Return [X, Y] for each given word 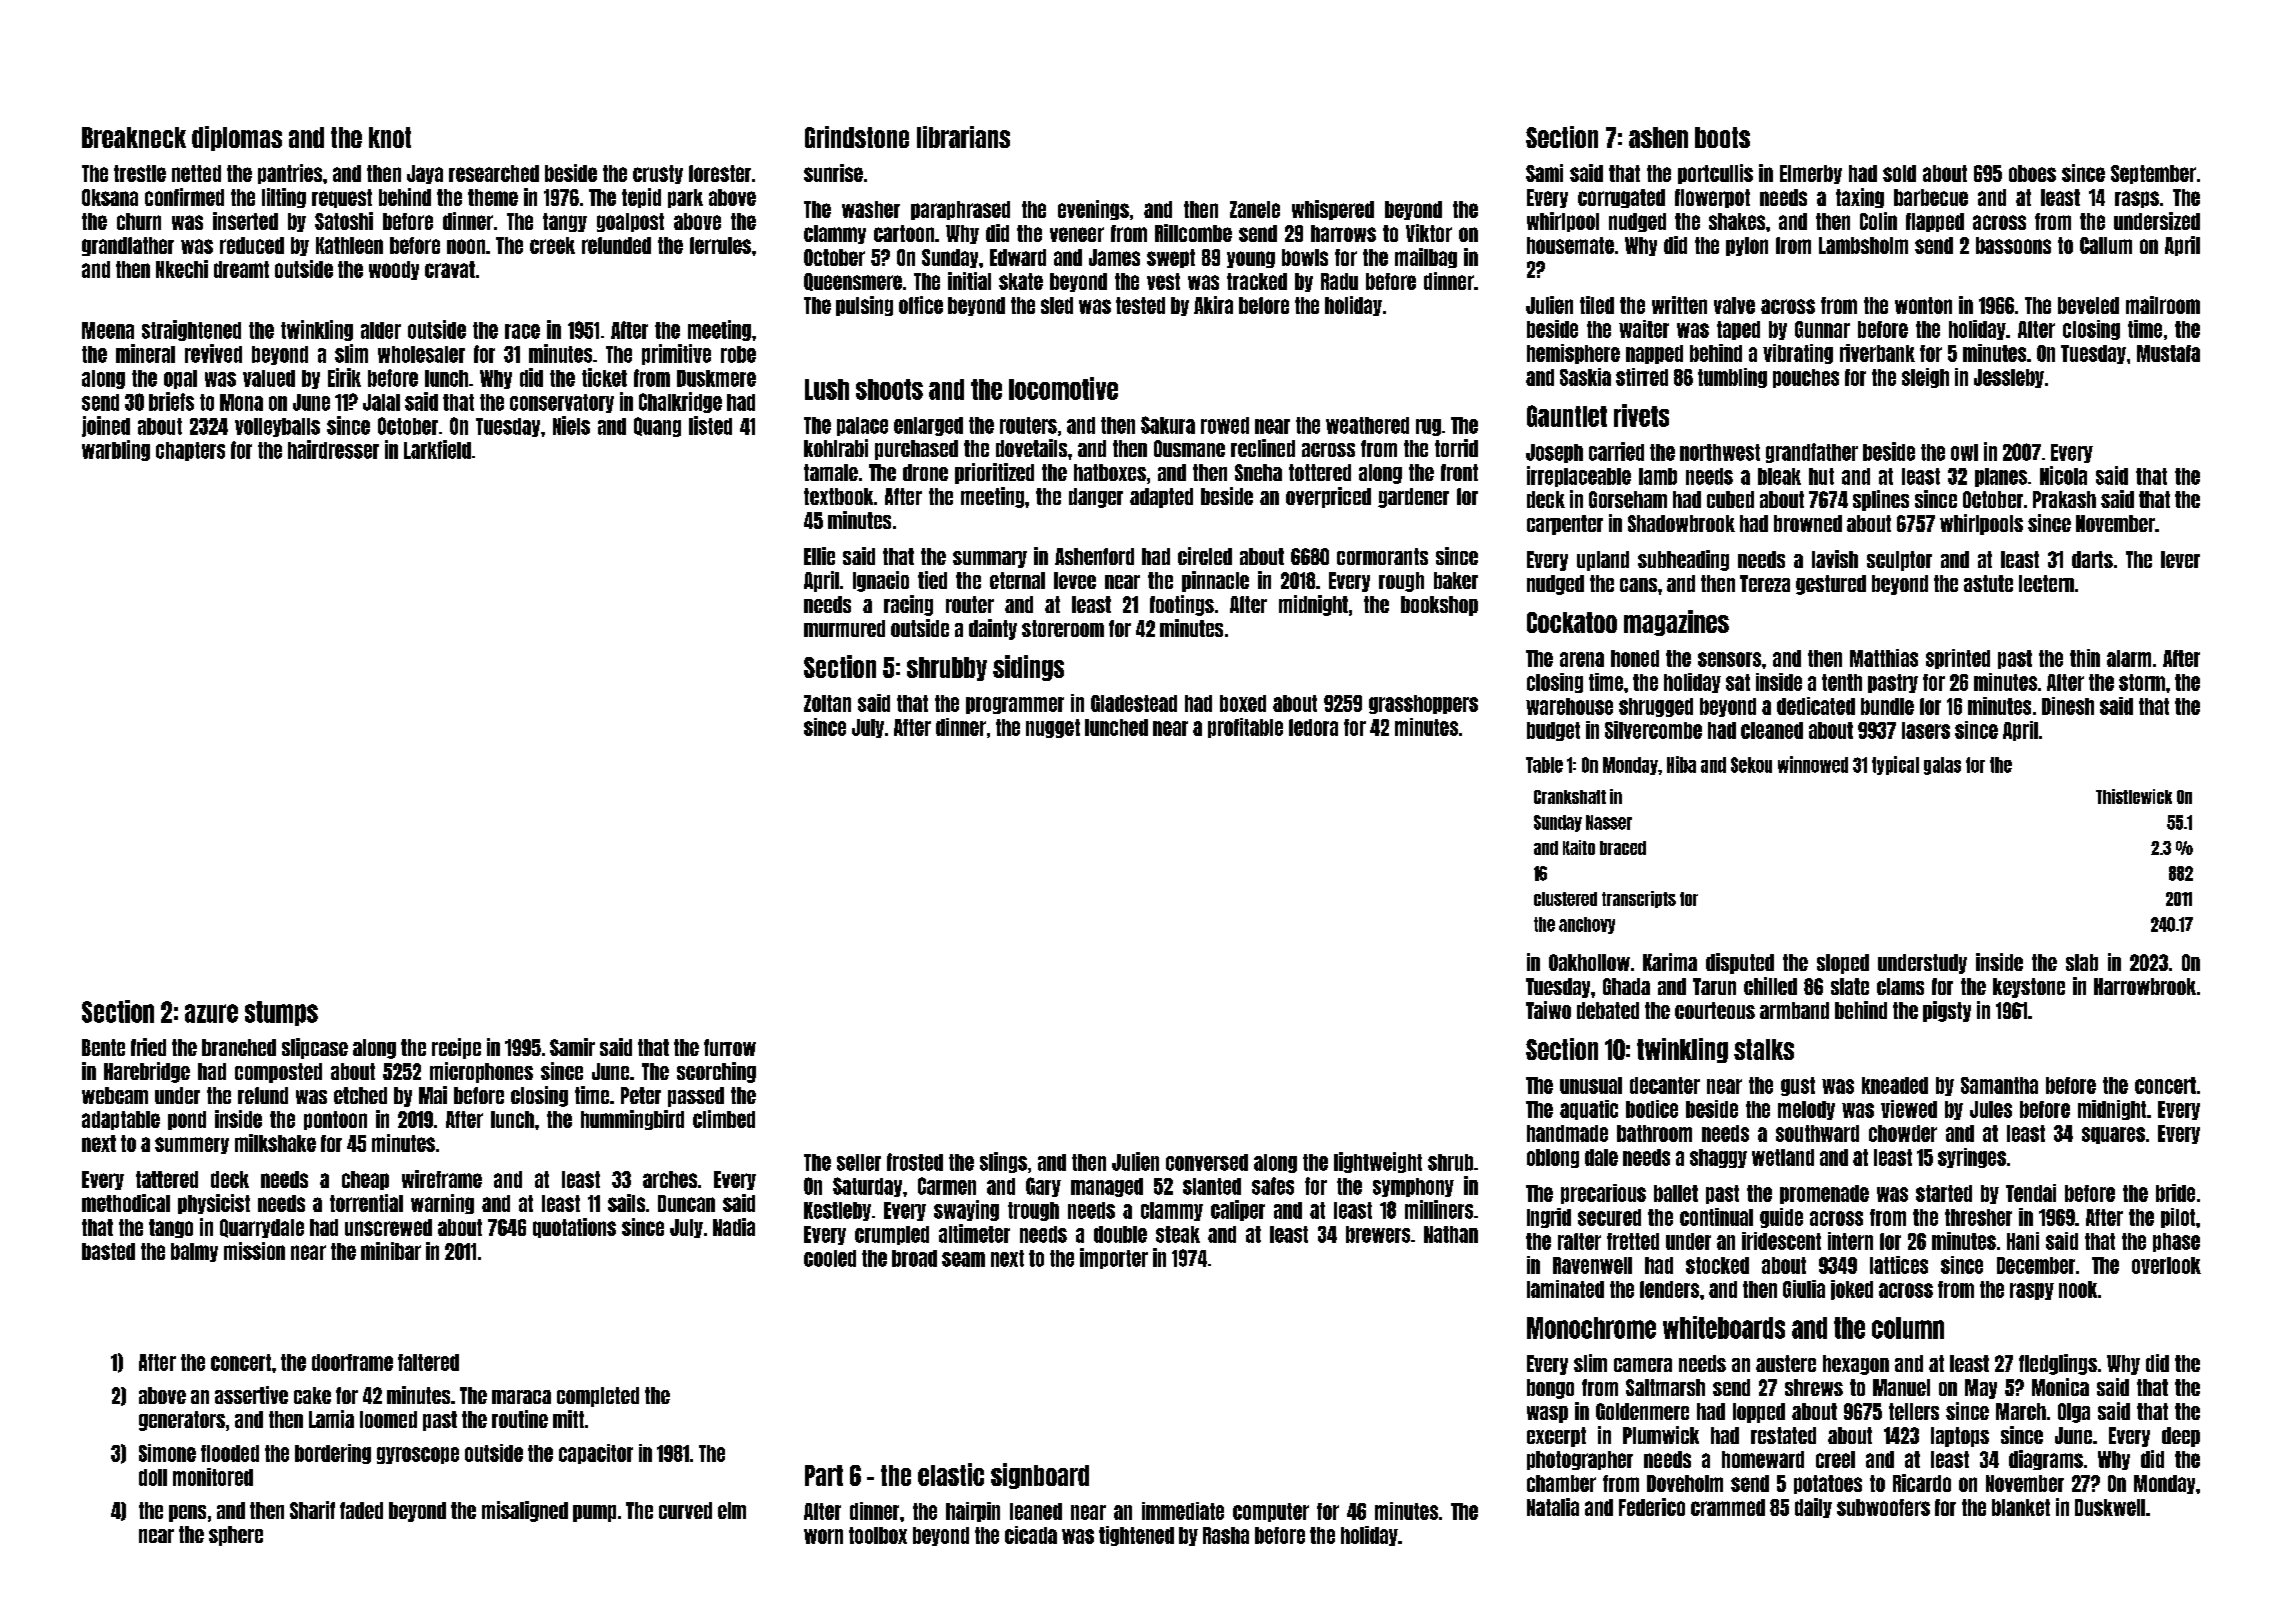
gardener [1413, 498]
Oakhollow [1589, 962]
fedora [1313, 727]
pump [594, 1513]
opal [180, 379]
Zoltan [827, 703]
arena [1582, 659]
